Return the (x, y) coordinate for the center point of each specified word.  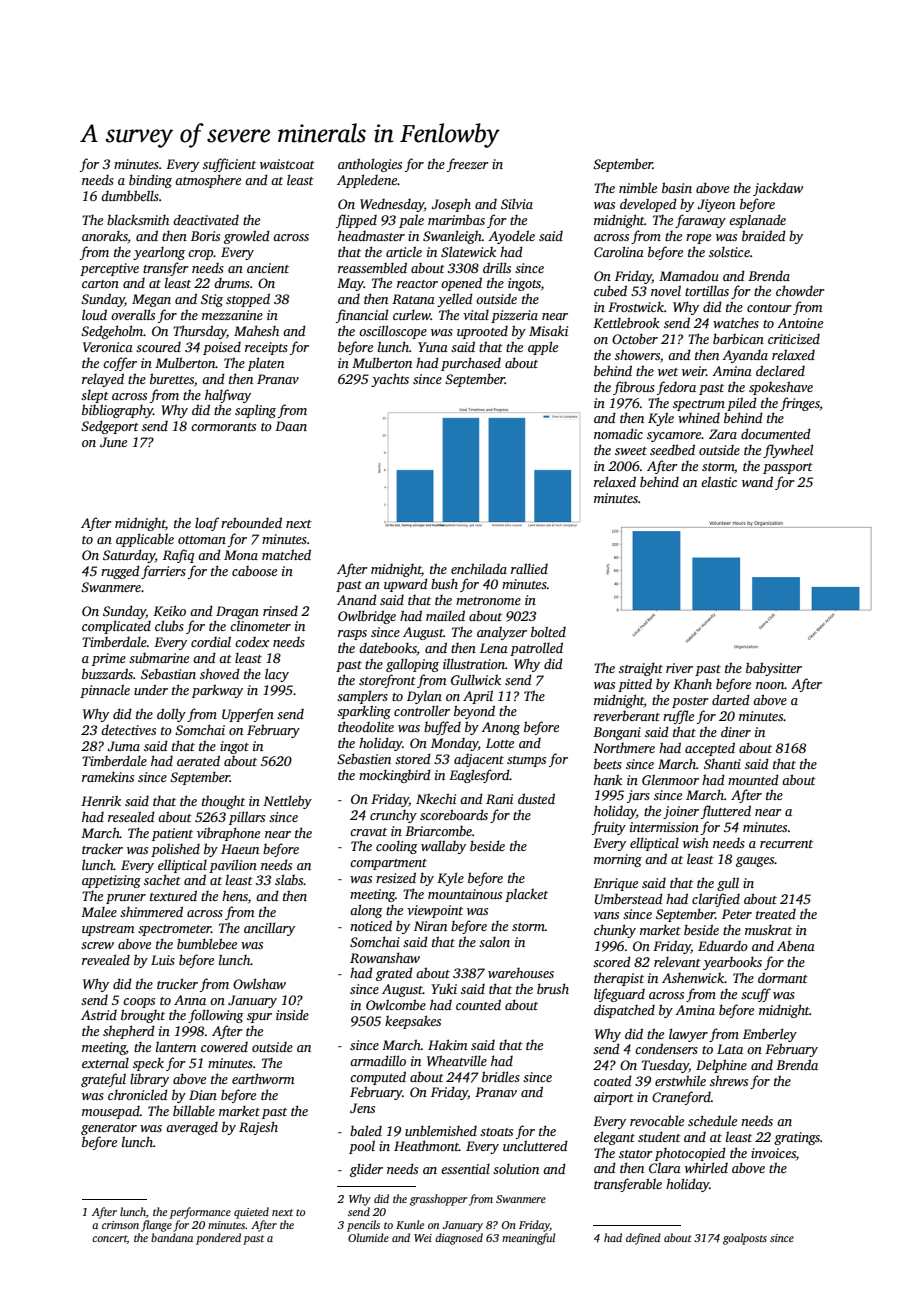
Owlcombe (396, 1004)
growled (247, 237)
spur (259, 1018)
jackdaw (778, 189)
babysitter (774, 669)
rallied (529, 568)
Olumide (368, 1237)
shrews (729, 1080)
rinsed (280, 611)
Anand (357, 599)
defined (643, 1239)
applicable (145, 540)
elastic (719, 481)
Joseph (451, 205)
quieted (251, 1213)
